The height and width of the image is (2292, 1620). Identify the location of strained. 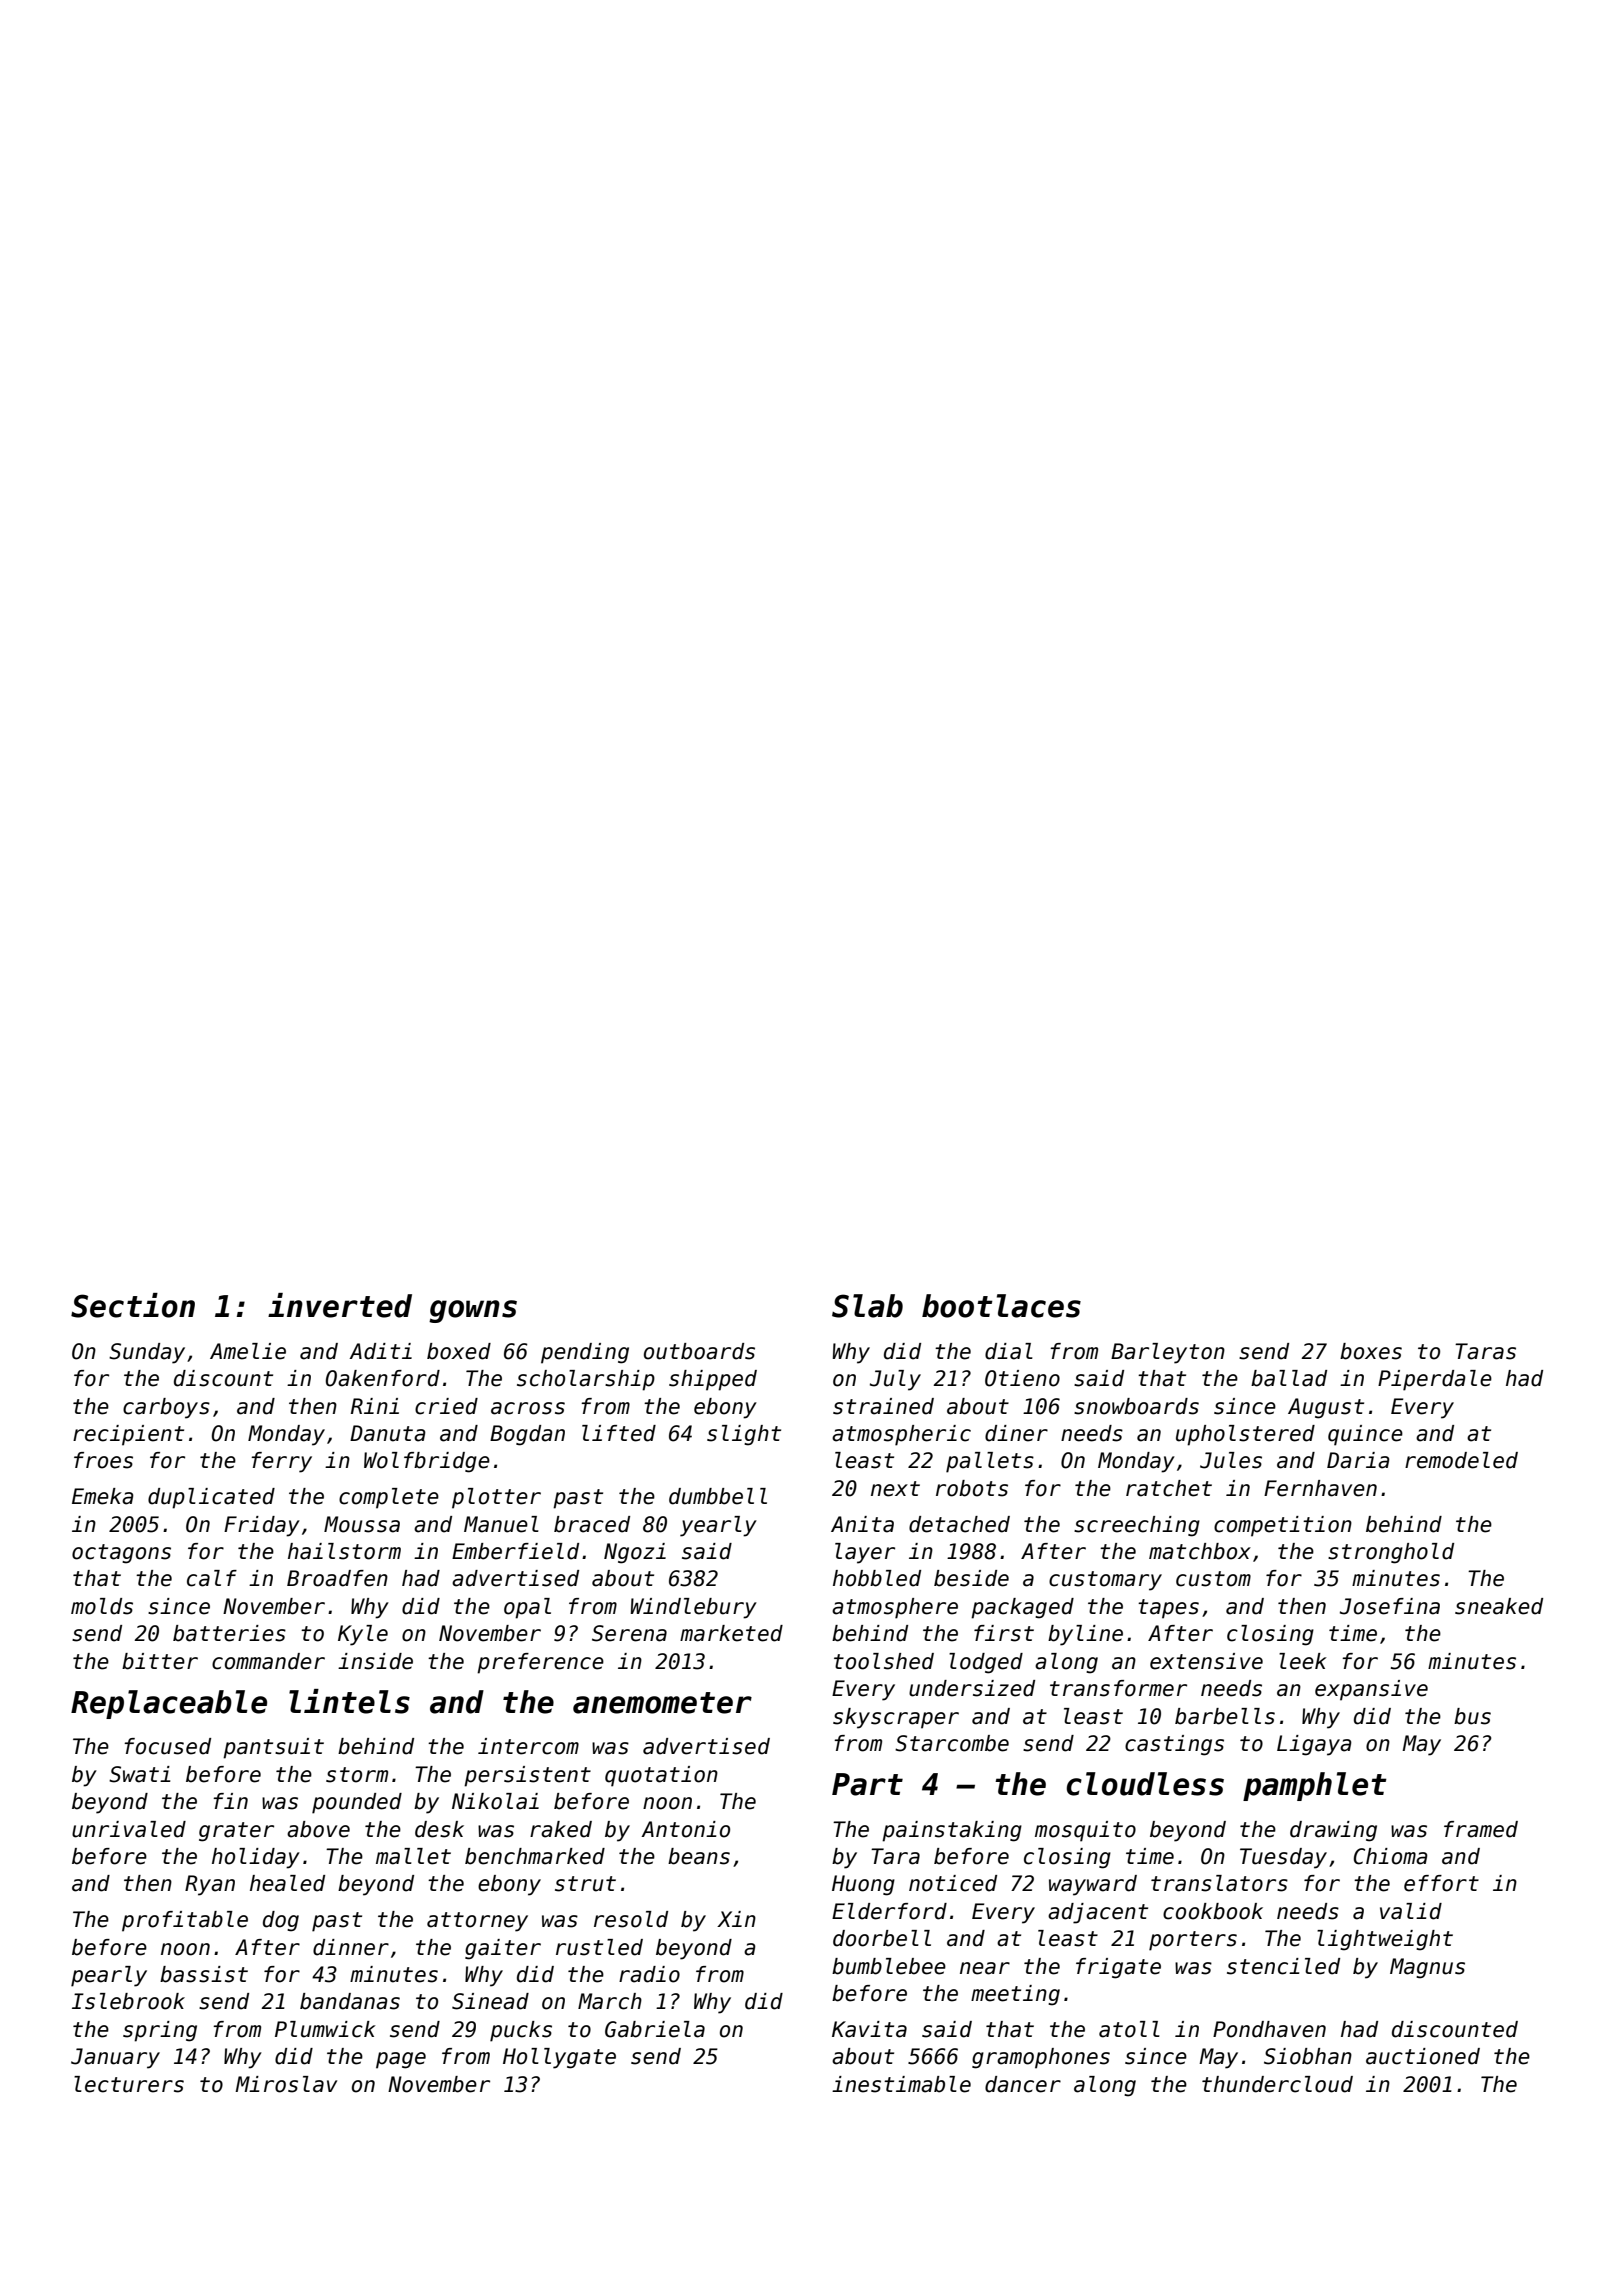
(883, 1406).
